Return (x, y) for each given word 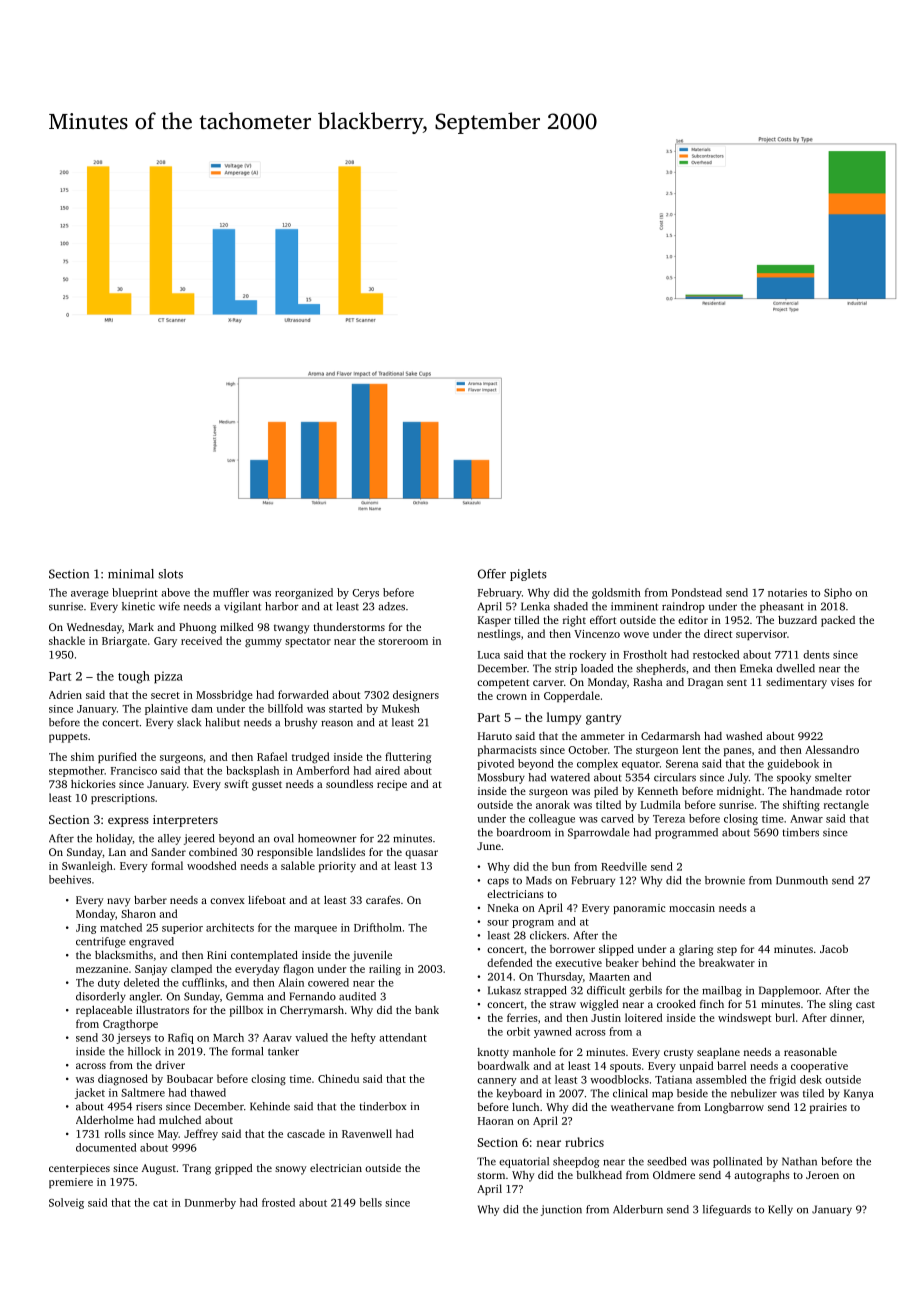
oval (284, 838)
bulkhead (599, 1175)
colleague (552, 819)
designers (416, 696)
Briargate (124, 642)
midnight (739, 792)
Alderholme (105, 1120)
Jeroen (822, 1175)
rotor (858, 791)
